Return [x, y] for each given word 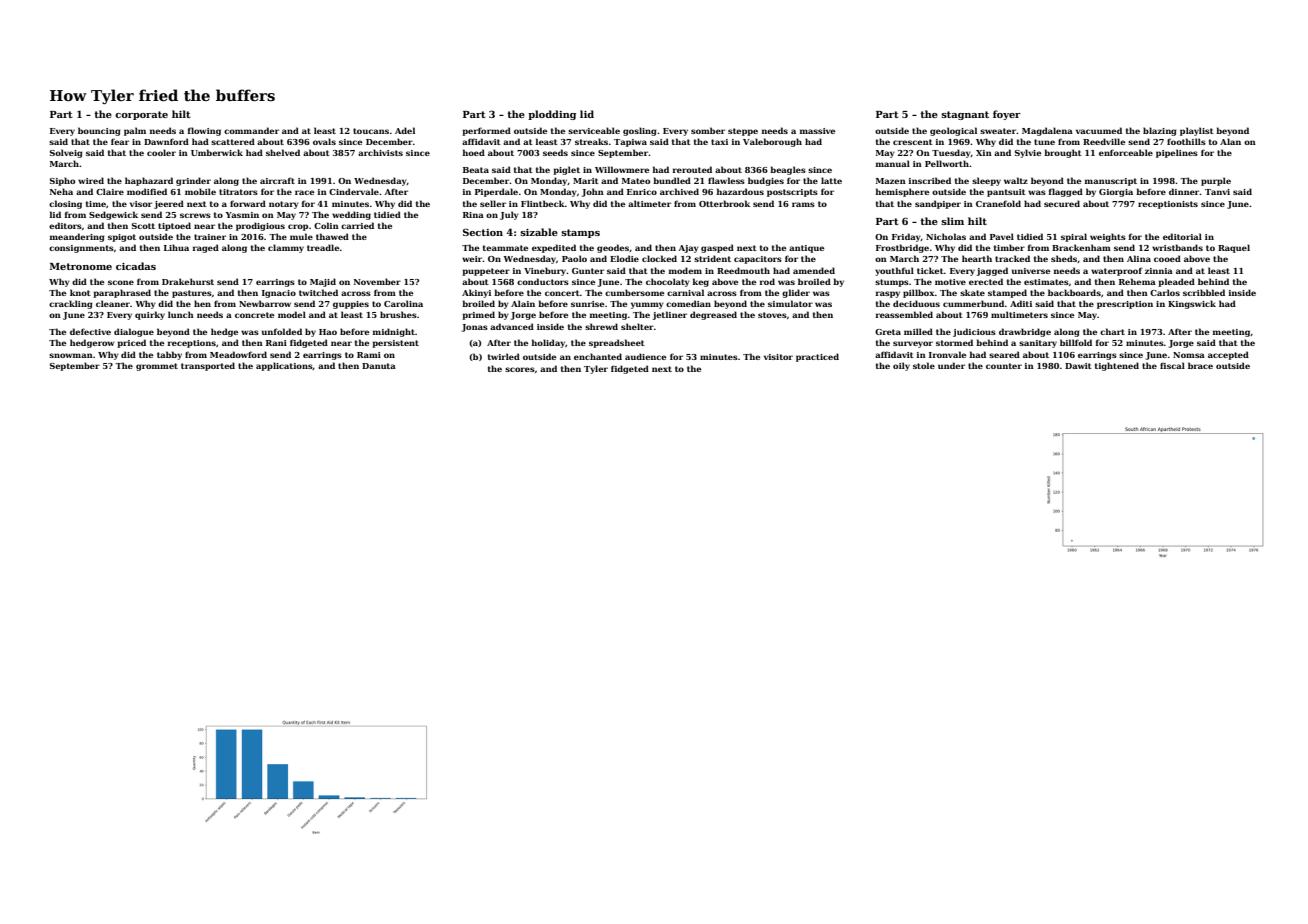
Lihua [176, 247]
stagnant [965, 115]
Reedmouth [743, 270]
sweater [998, 131]
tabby [169, 355]
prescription [1125, 305]
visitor [778, 357]
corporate [141, 115]
